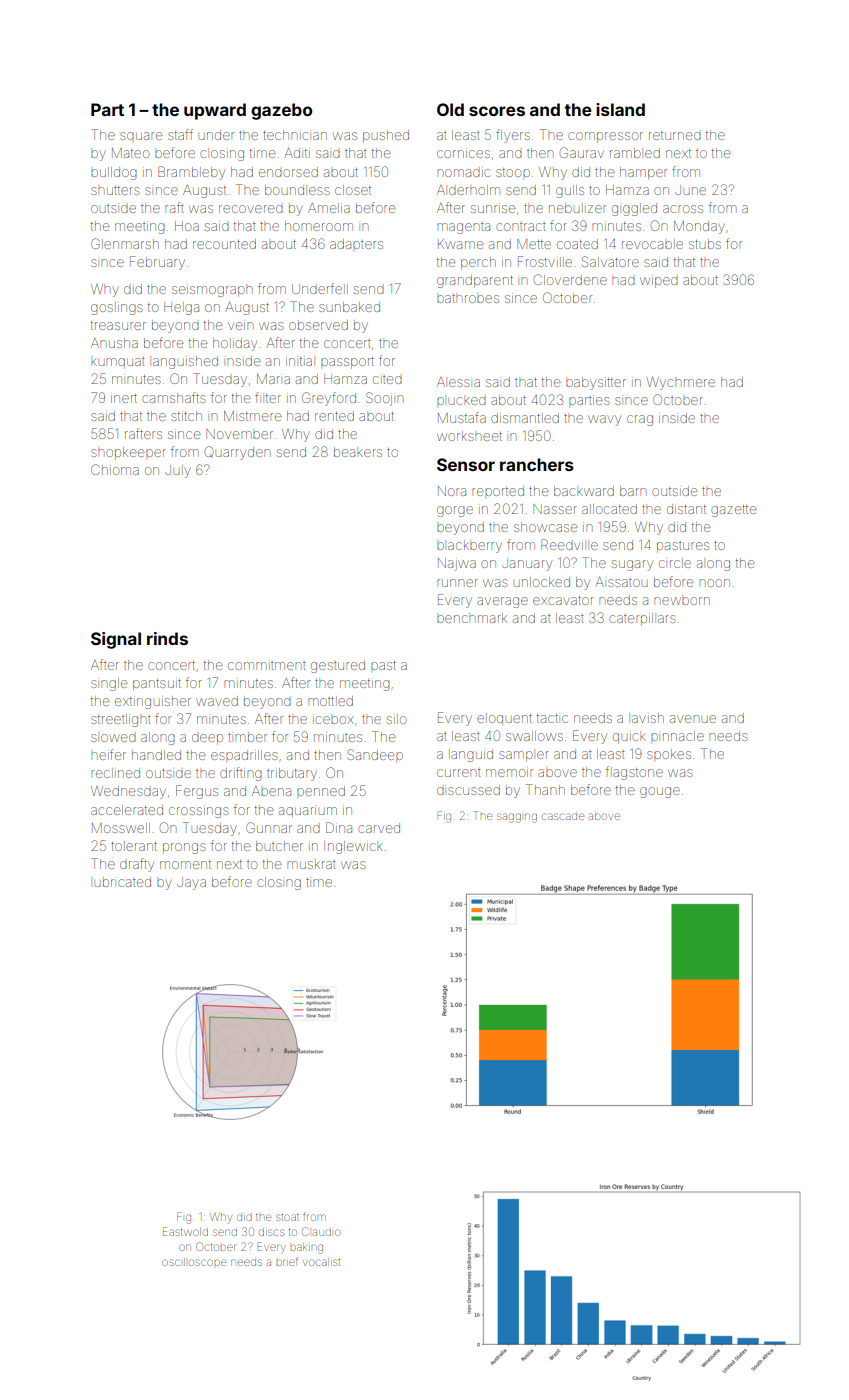 This page has width=849, height=1400. Describe the element at coordinates (386, 136) in the page. I see `pushed` at that location.
